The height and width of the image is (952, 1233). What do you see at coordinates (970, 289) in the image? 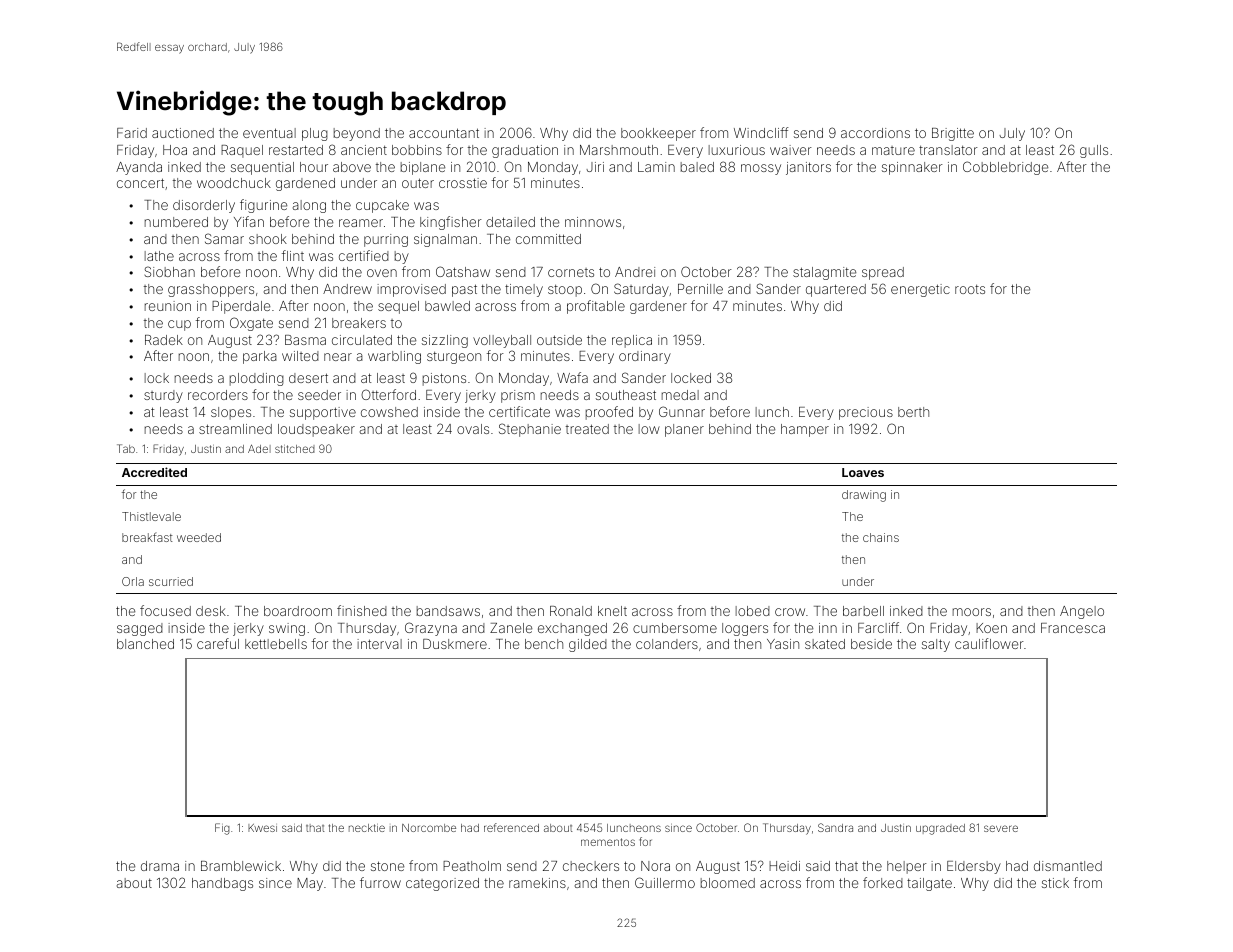
I see `roots` at bounding box center [970, 289].
